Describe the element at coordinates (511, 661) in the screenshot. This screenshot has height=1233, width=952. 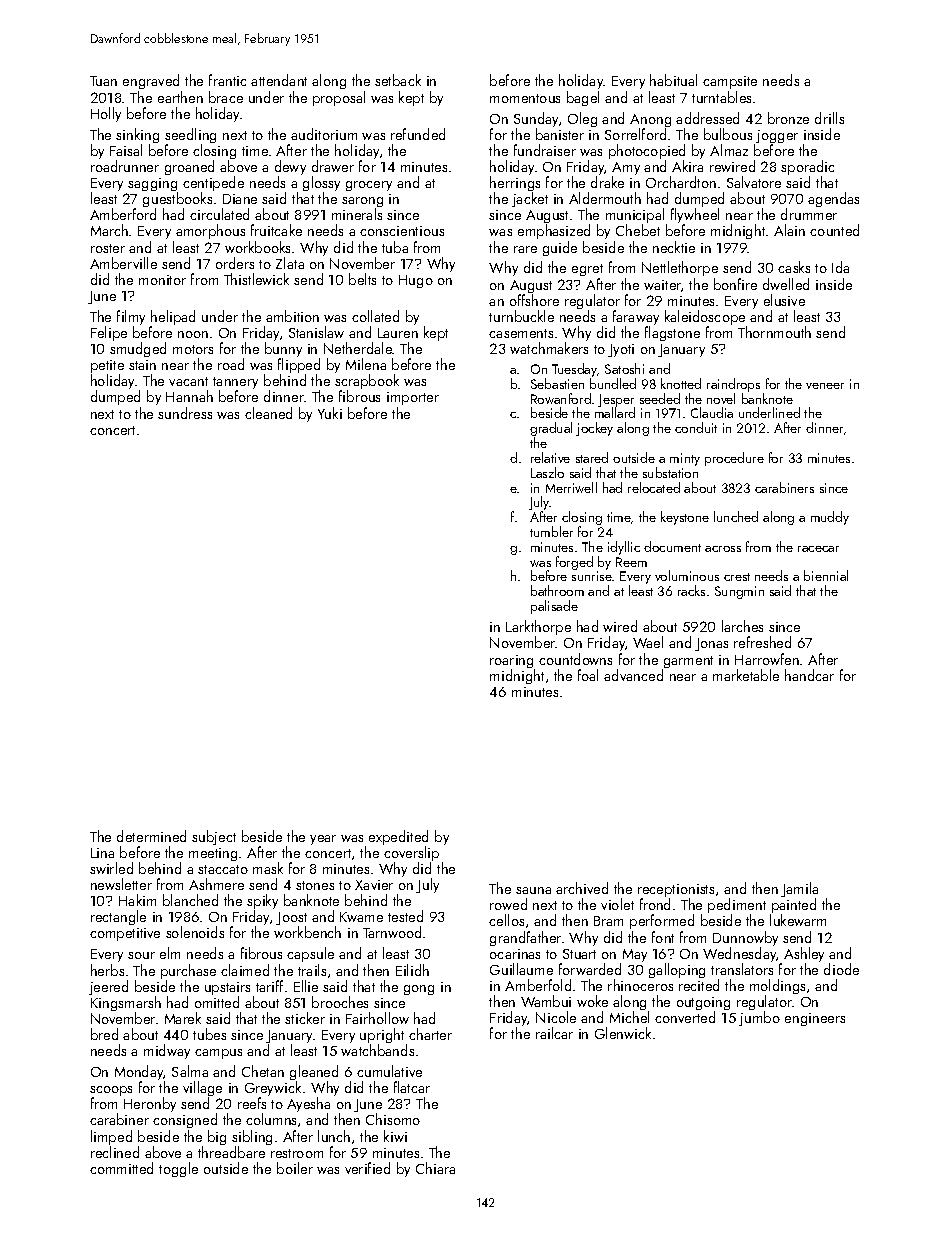
I see `roaring` at that location.
